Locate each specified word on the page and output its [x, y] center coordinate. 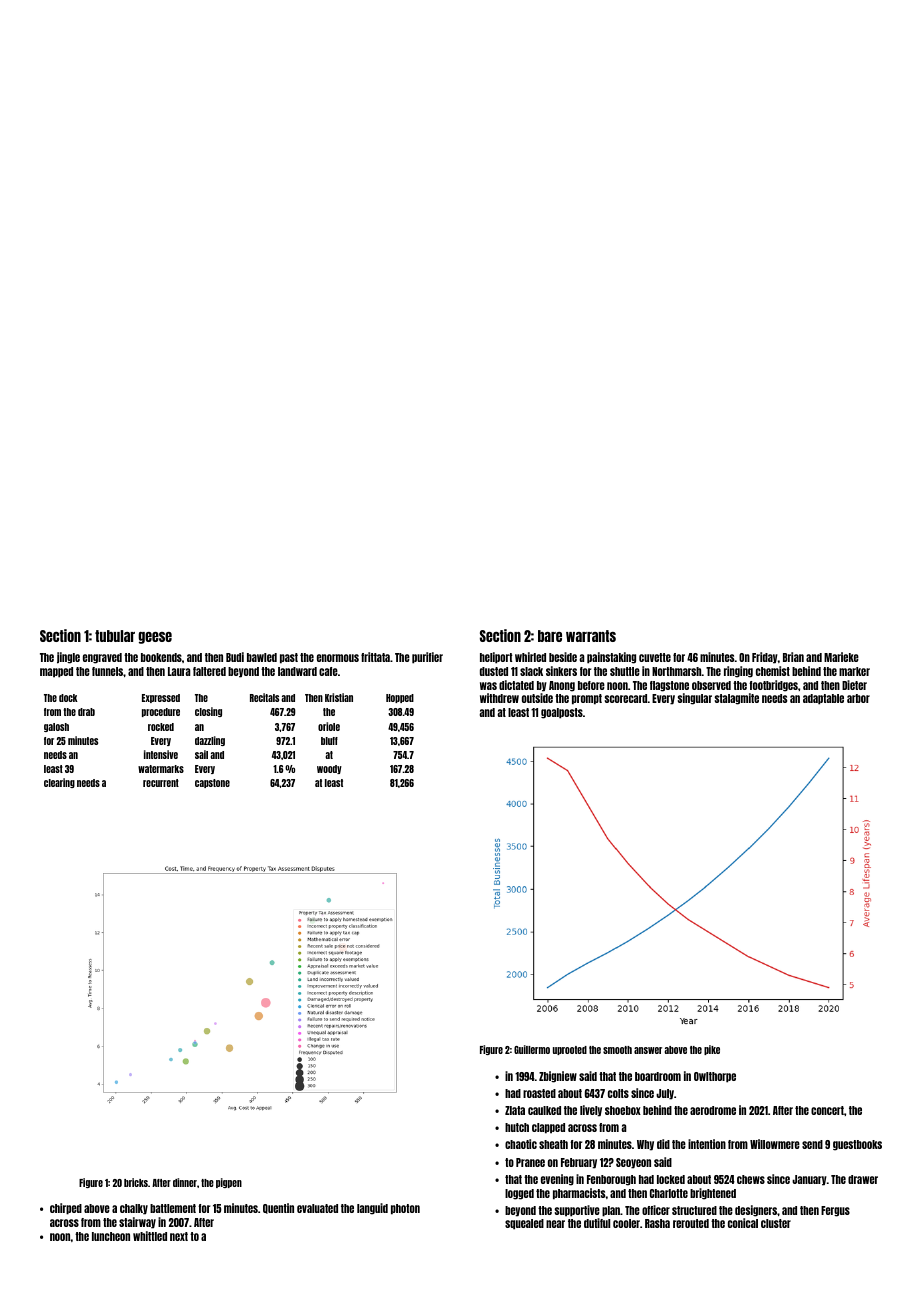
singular [695, 699]
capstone [212, 783]
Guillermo [532, 1049]
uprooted [570, 1050]
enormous [338, 658]
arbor [858, 698]
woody [329, 769]
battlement [173, 1208]
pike [712, 1050]
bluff [329, 741]
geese [155, 638]
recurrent [161, 783]
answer [648, 1050]
